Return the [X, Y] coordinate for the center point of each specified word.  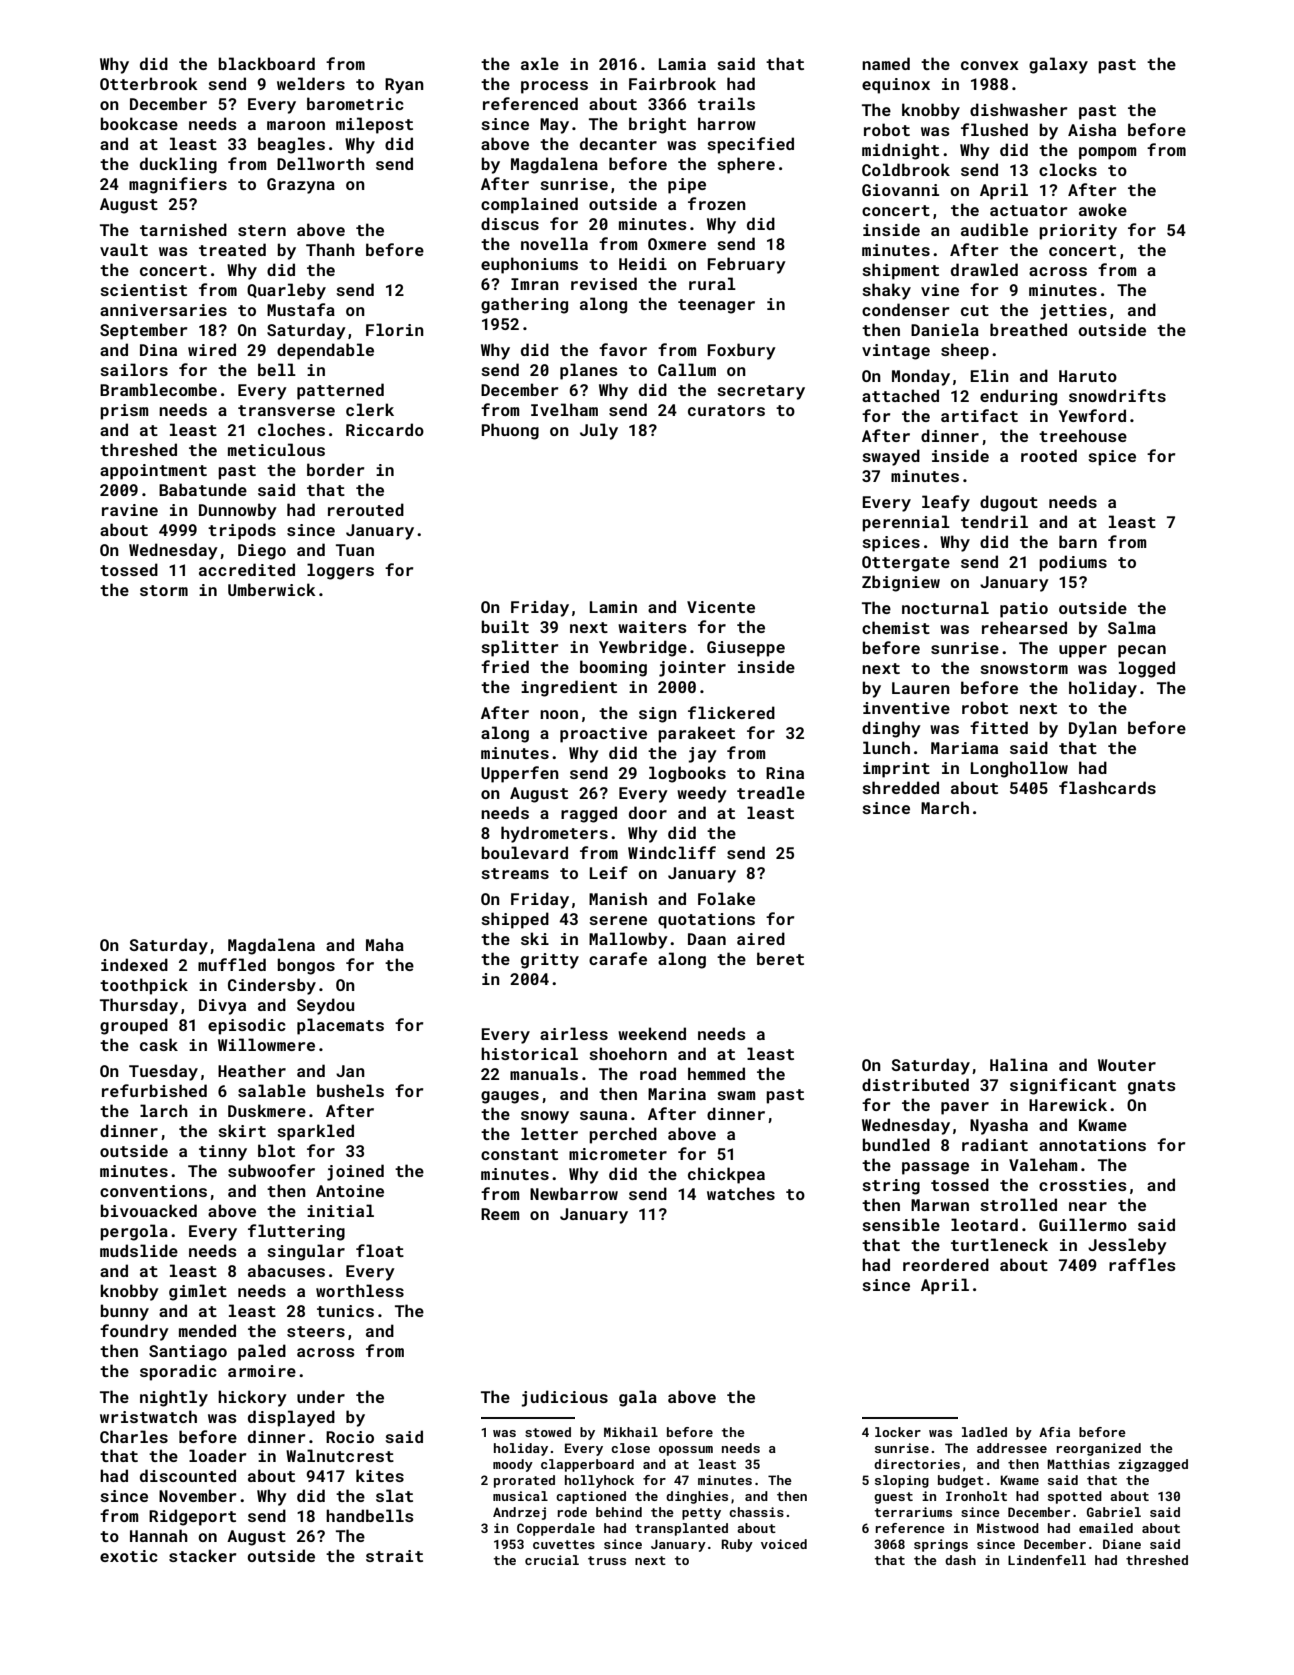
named [886, 63]
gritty [550, 961]
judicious [564, 1398]
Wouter [1127, 1065]
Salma [1132, 627]
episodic [247, 1026]
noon [559, 714]
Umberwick [272, 589]
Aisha [1092, 129]
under [321, 1396]
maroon [296, 125]
